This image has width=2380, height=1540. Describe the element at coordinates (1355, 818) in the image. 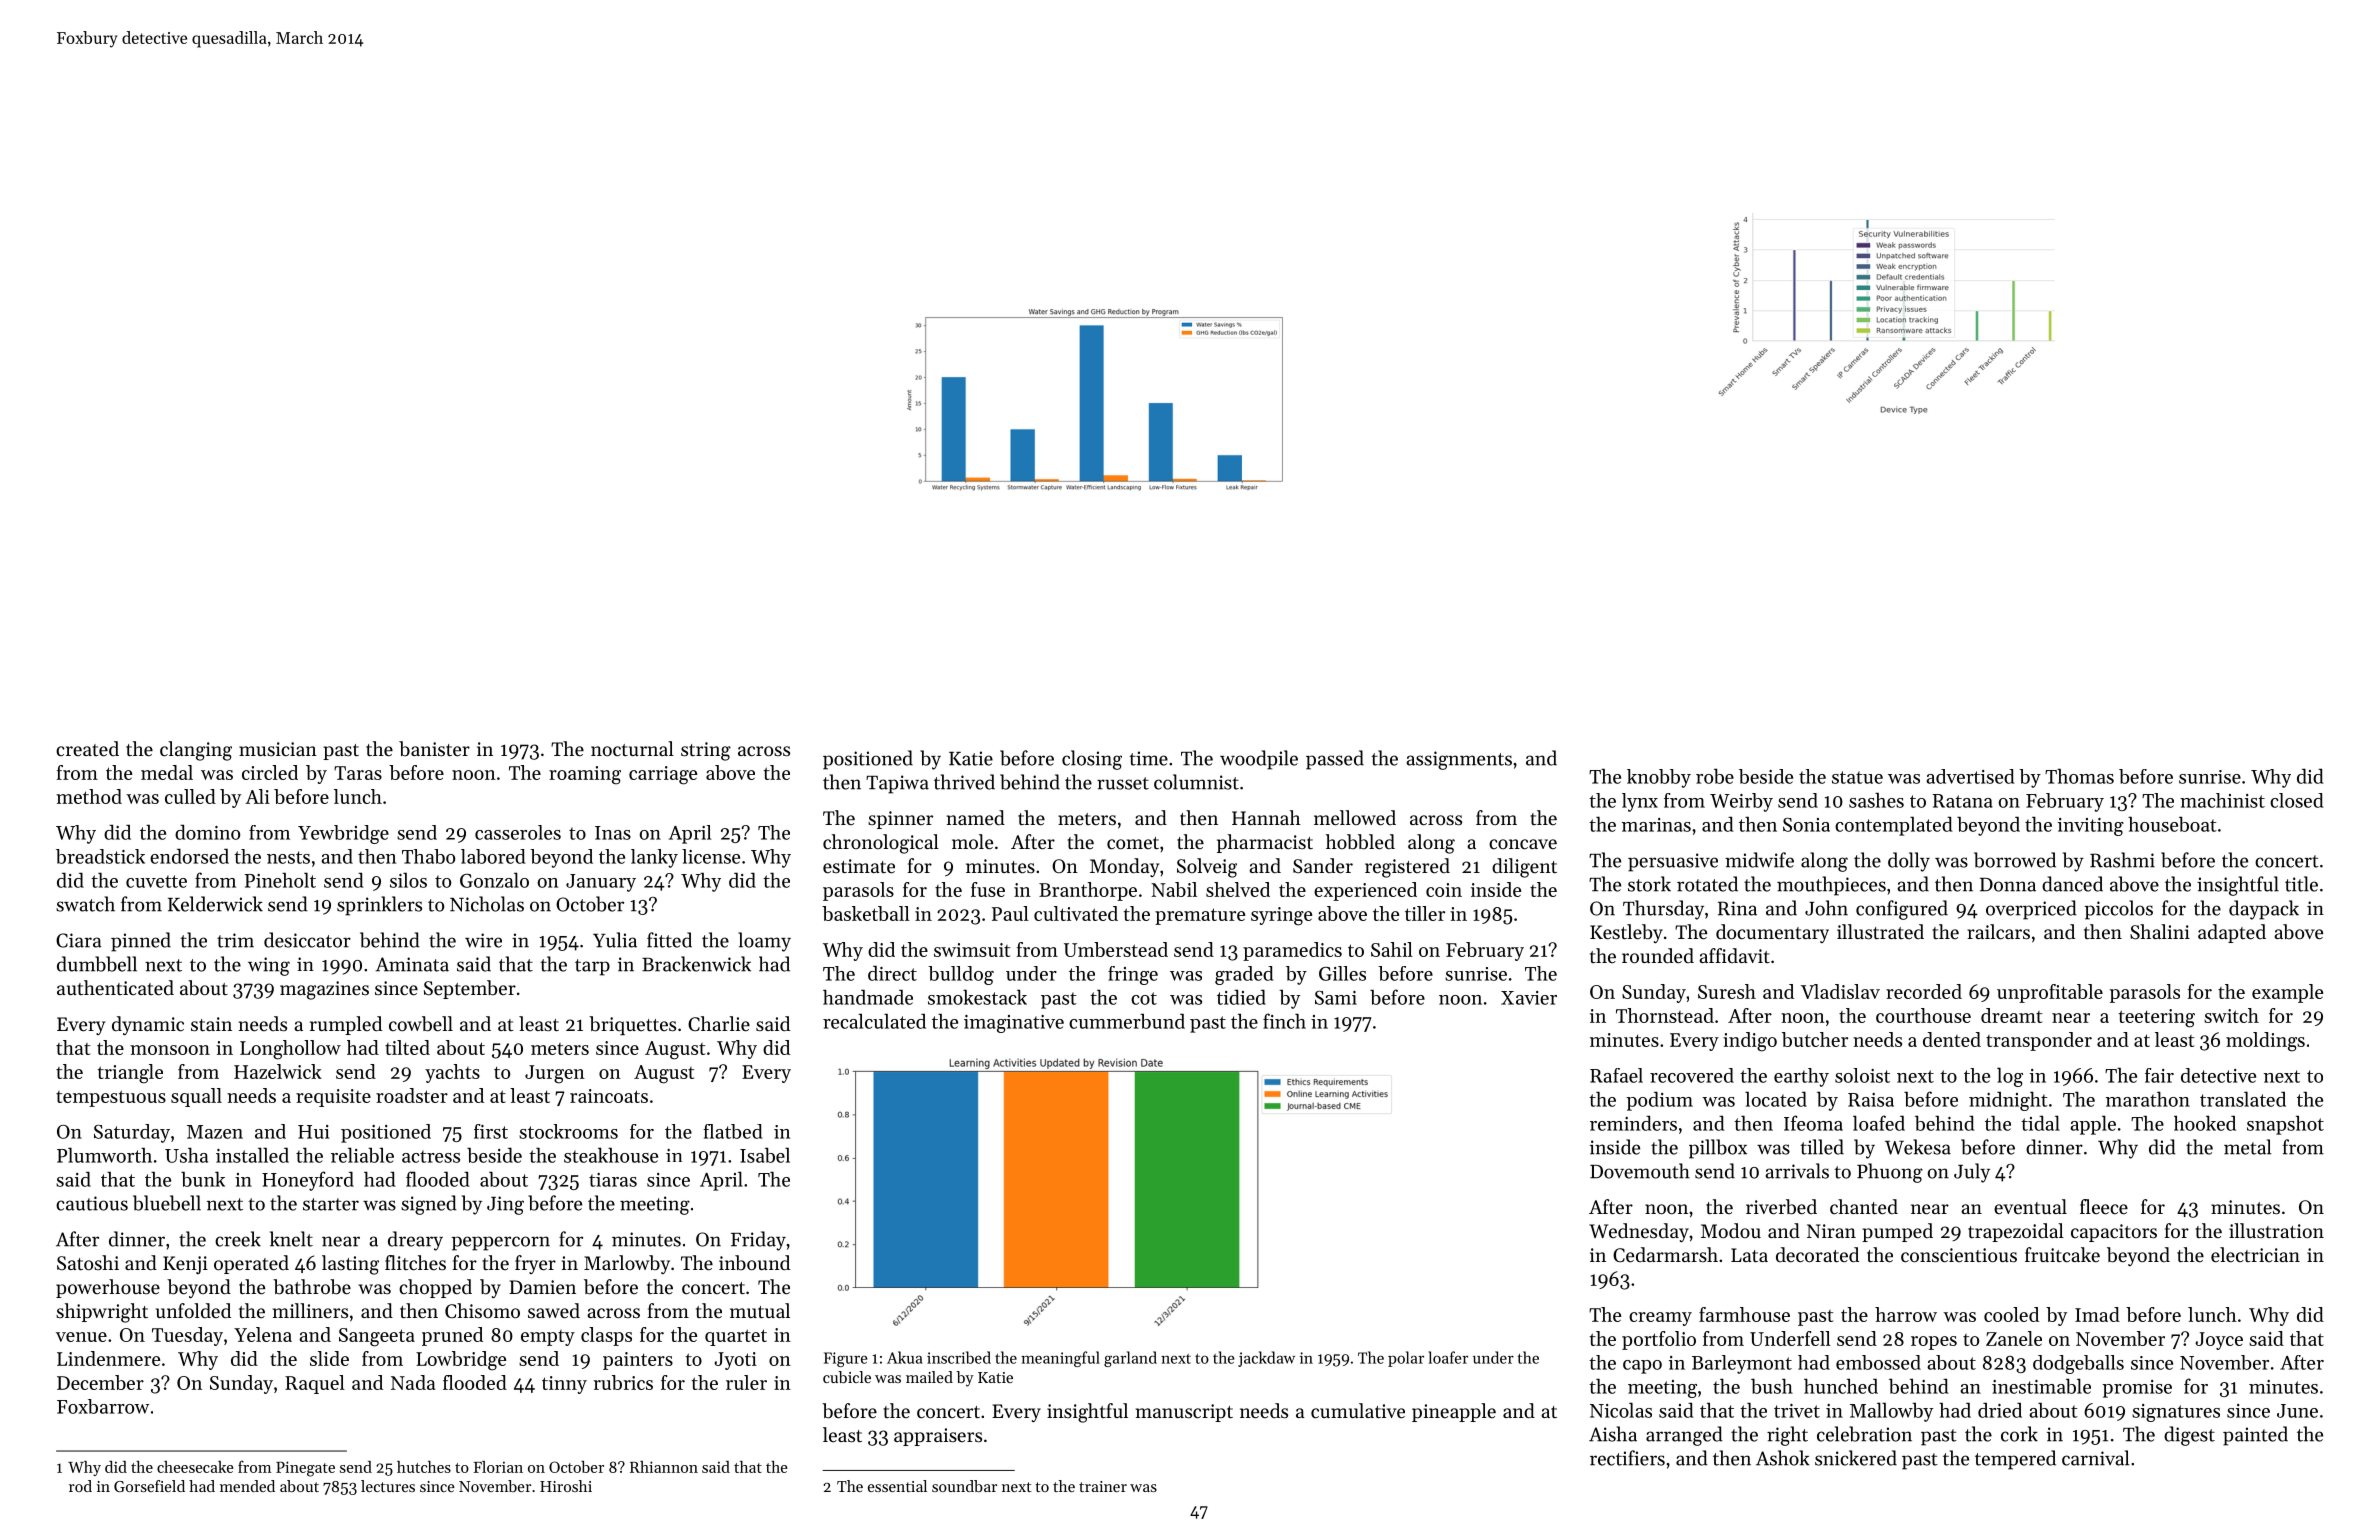

I see `mellowed` at that location.
